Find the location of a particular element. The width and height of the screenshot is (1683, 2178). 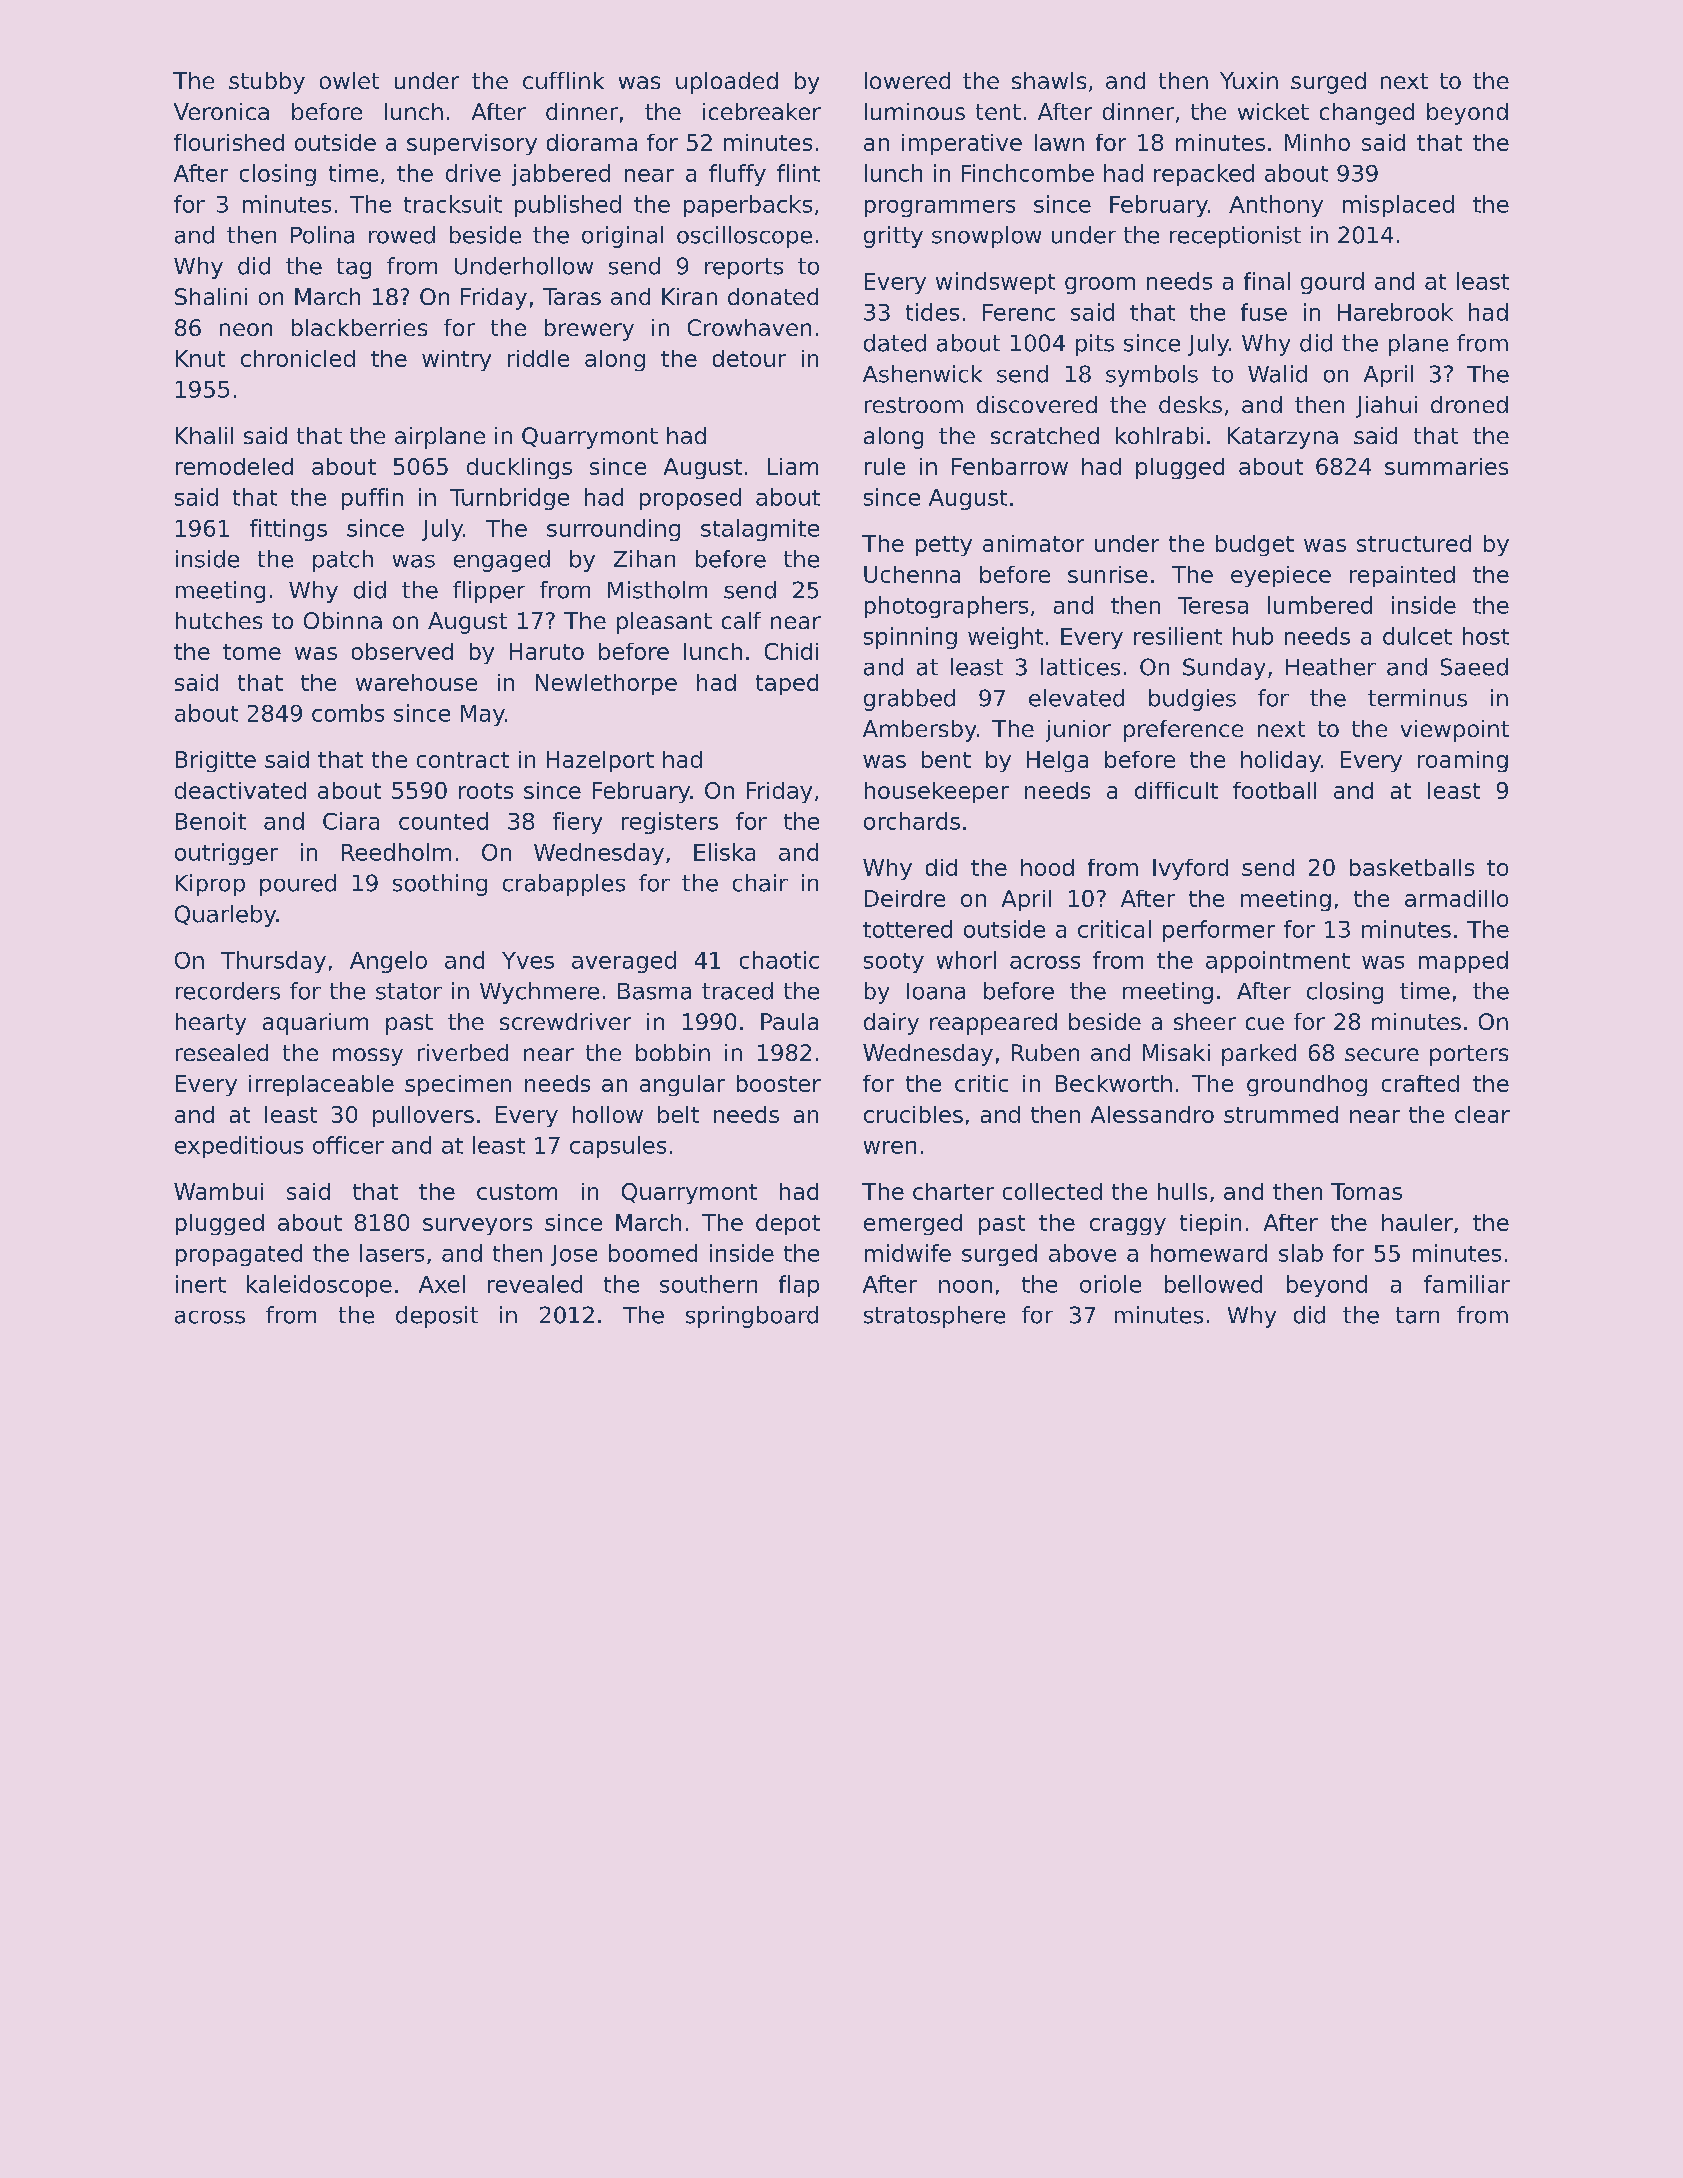

bent is located at coordinates (946, 759).
